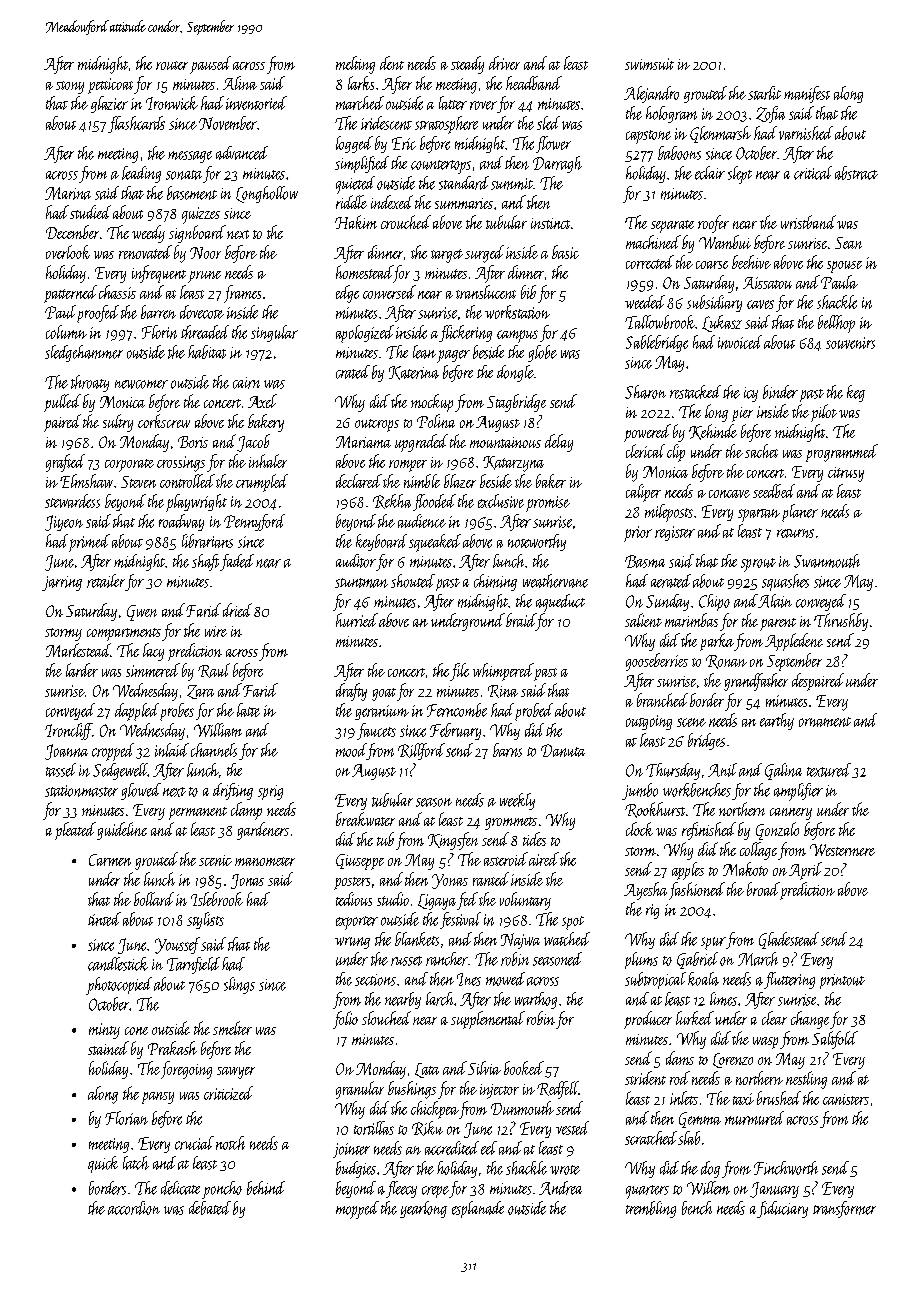 Image resolution: width=924 pixels, height=1308 pixels. What do you see at coordinates (134, 1208) in the image?
I see `accordion` at bounding box center [134, 1208].
